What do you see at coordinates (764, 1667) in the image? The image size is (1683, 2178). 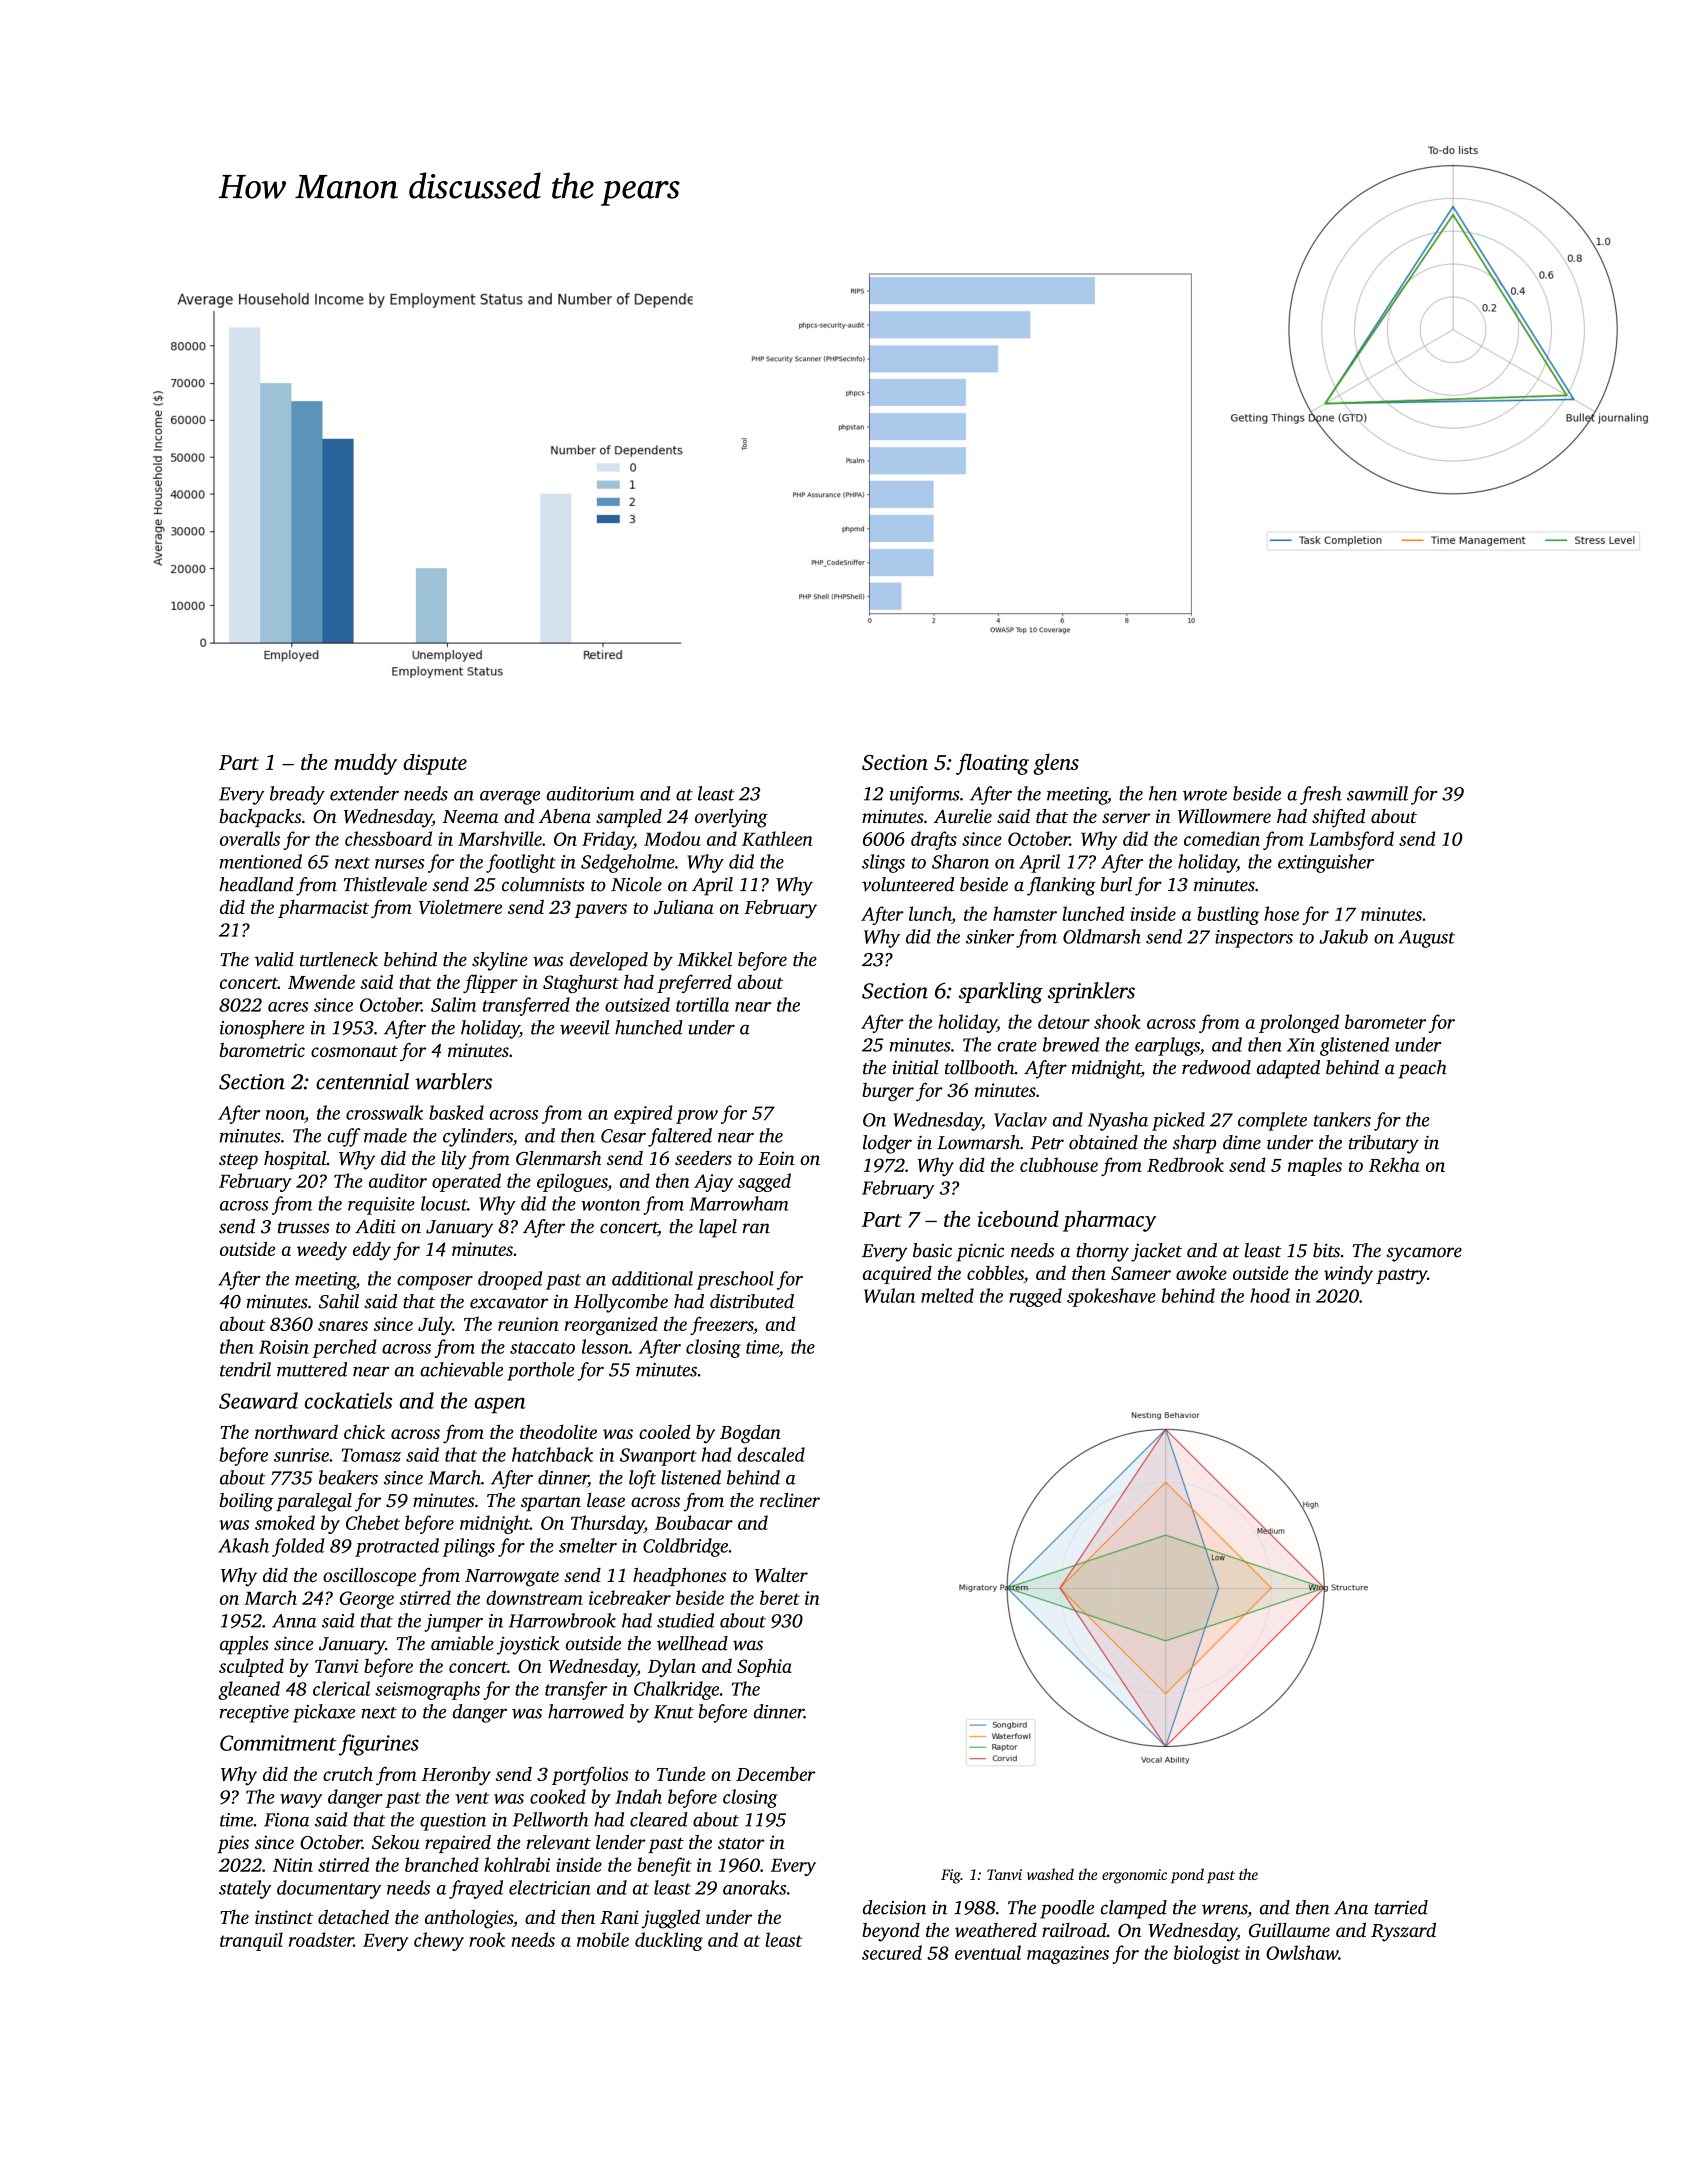 I see `Sophia` at bounding box center [764, 1667].
